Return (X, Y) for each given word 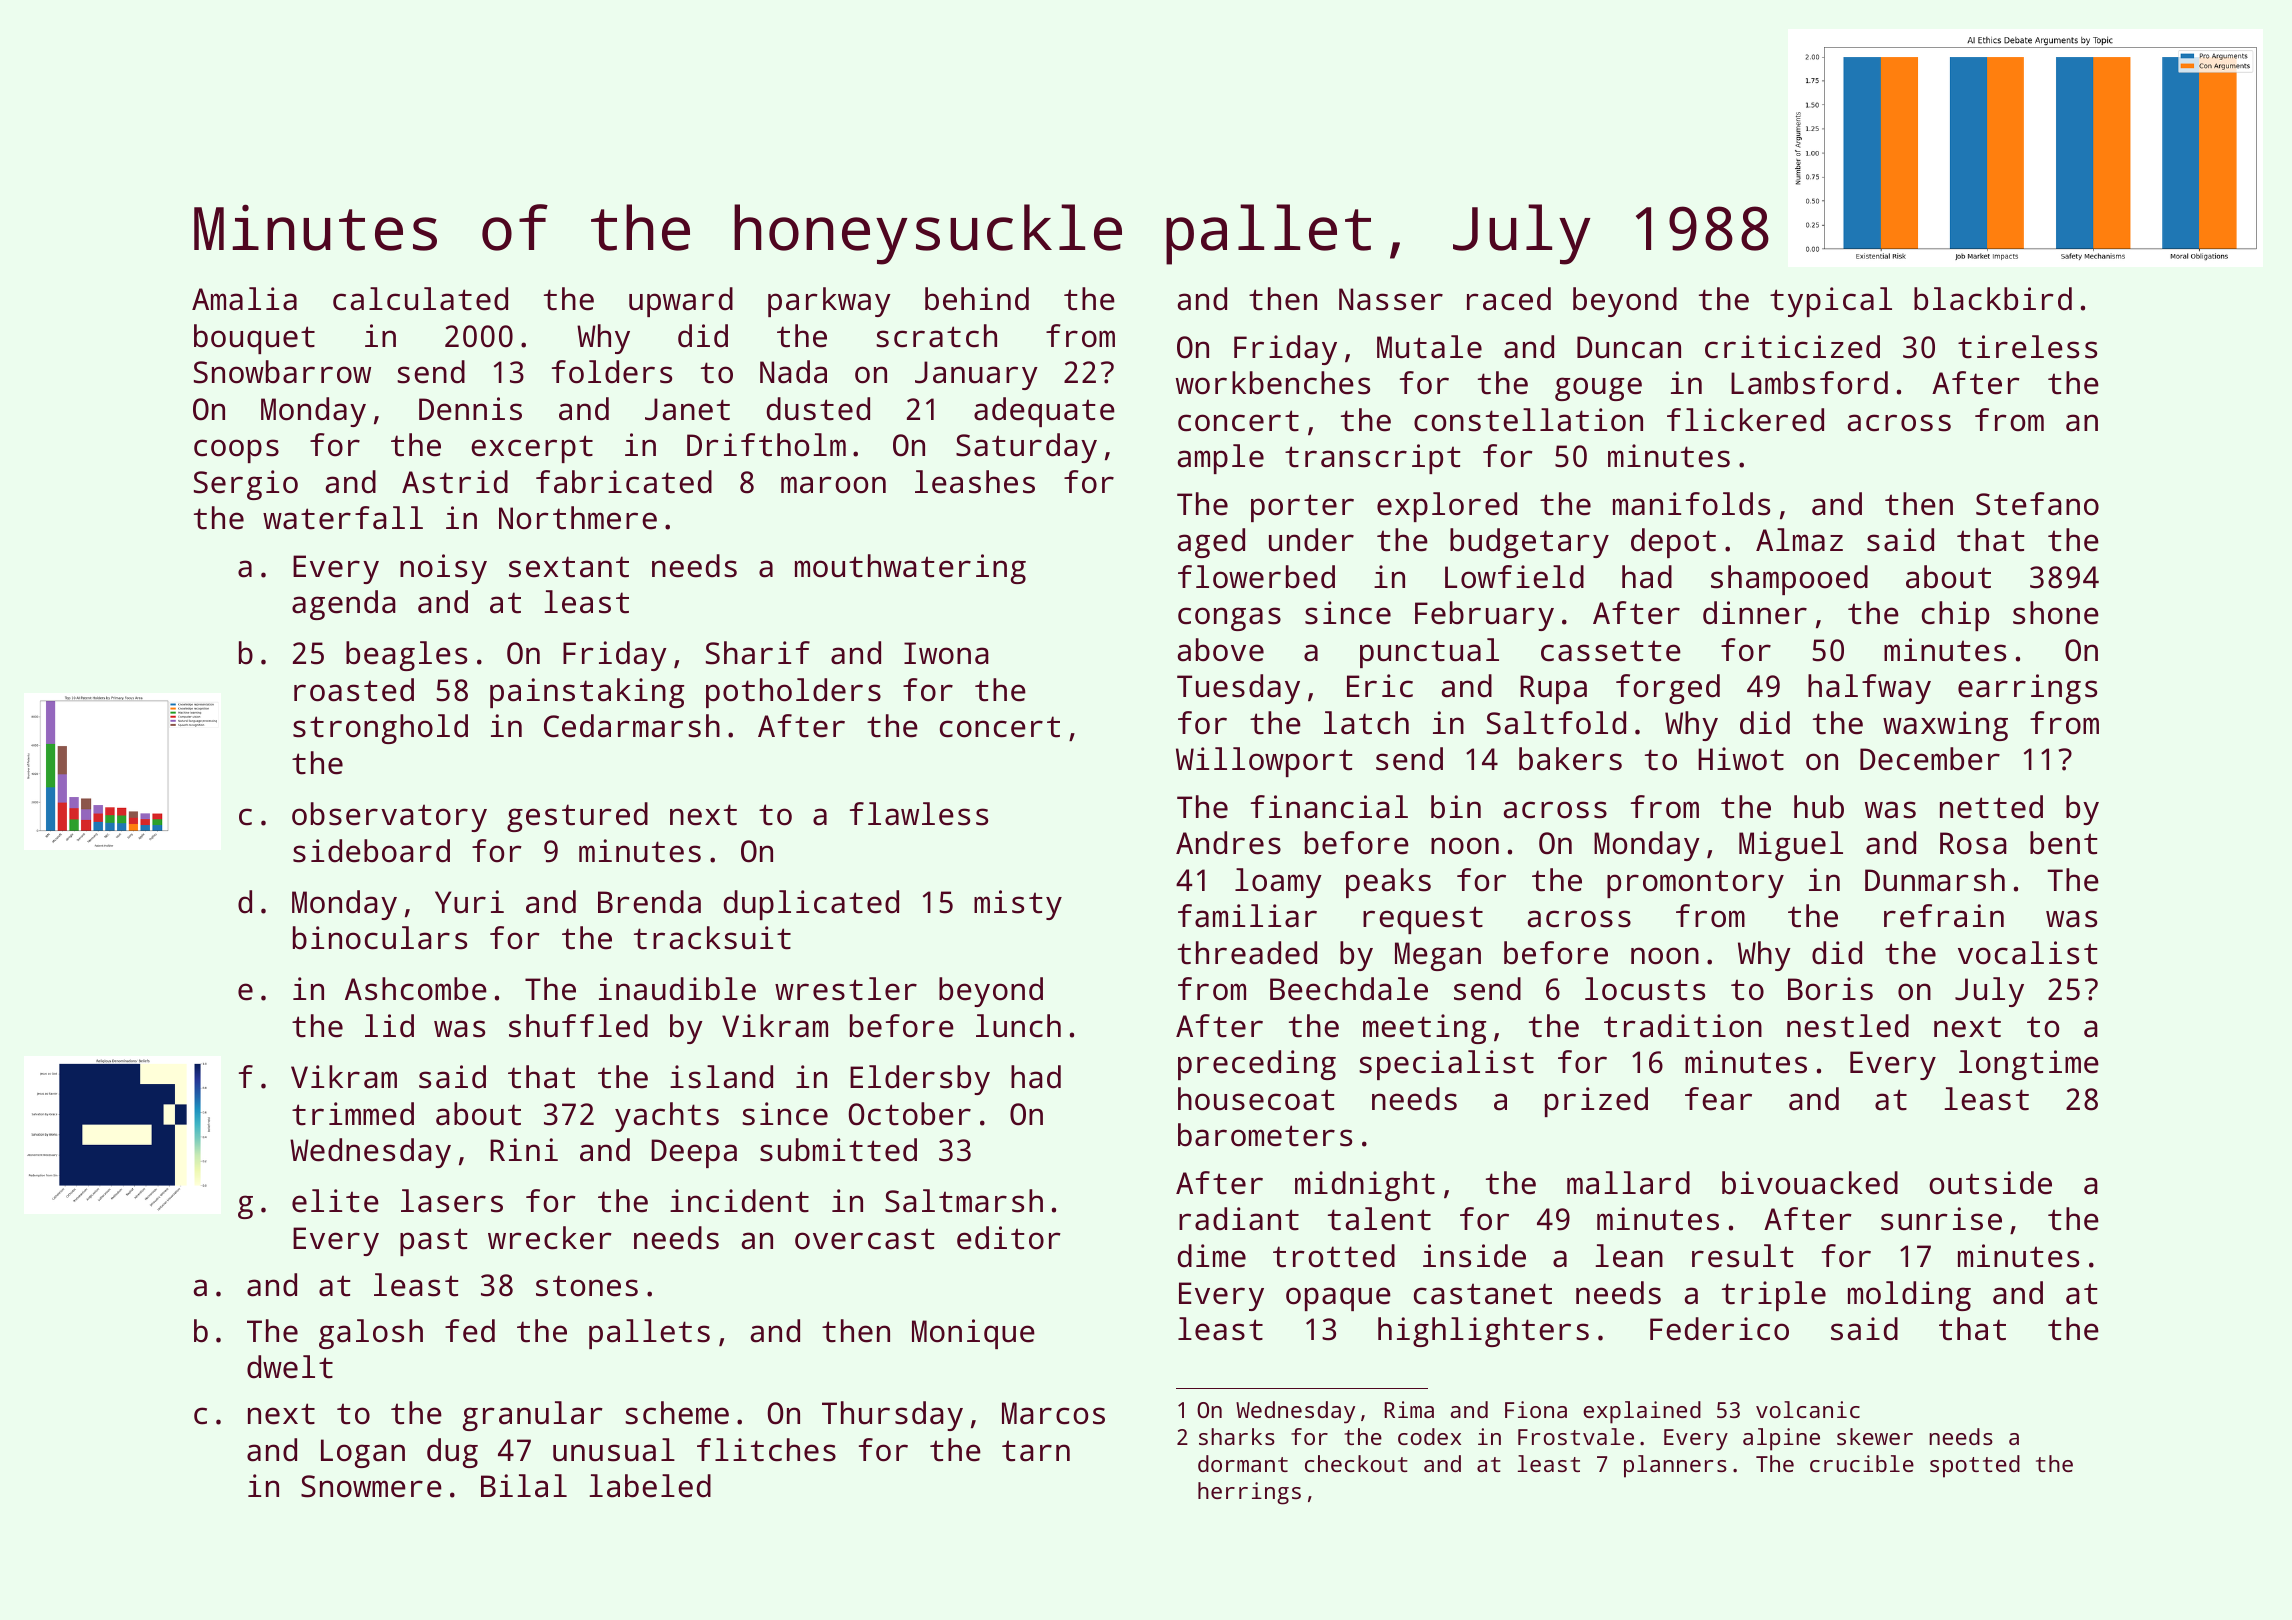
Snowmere (371, 1486)
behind (977, 299)
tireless (2027, 347)
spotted (1975, 1466)
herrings (1249, 1493)
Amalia (244, 299)
